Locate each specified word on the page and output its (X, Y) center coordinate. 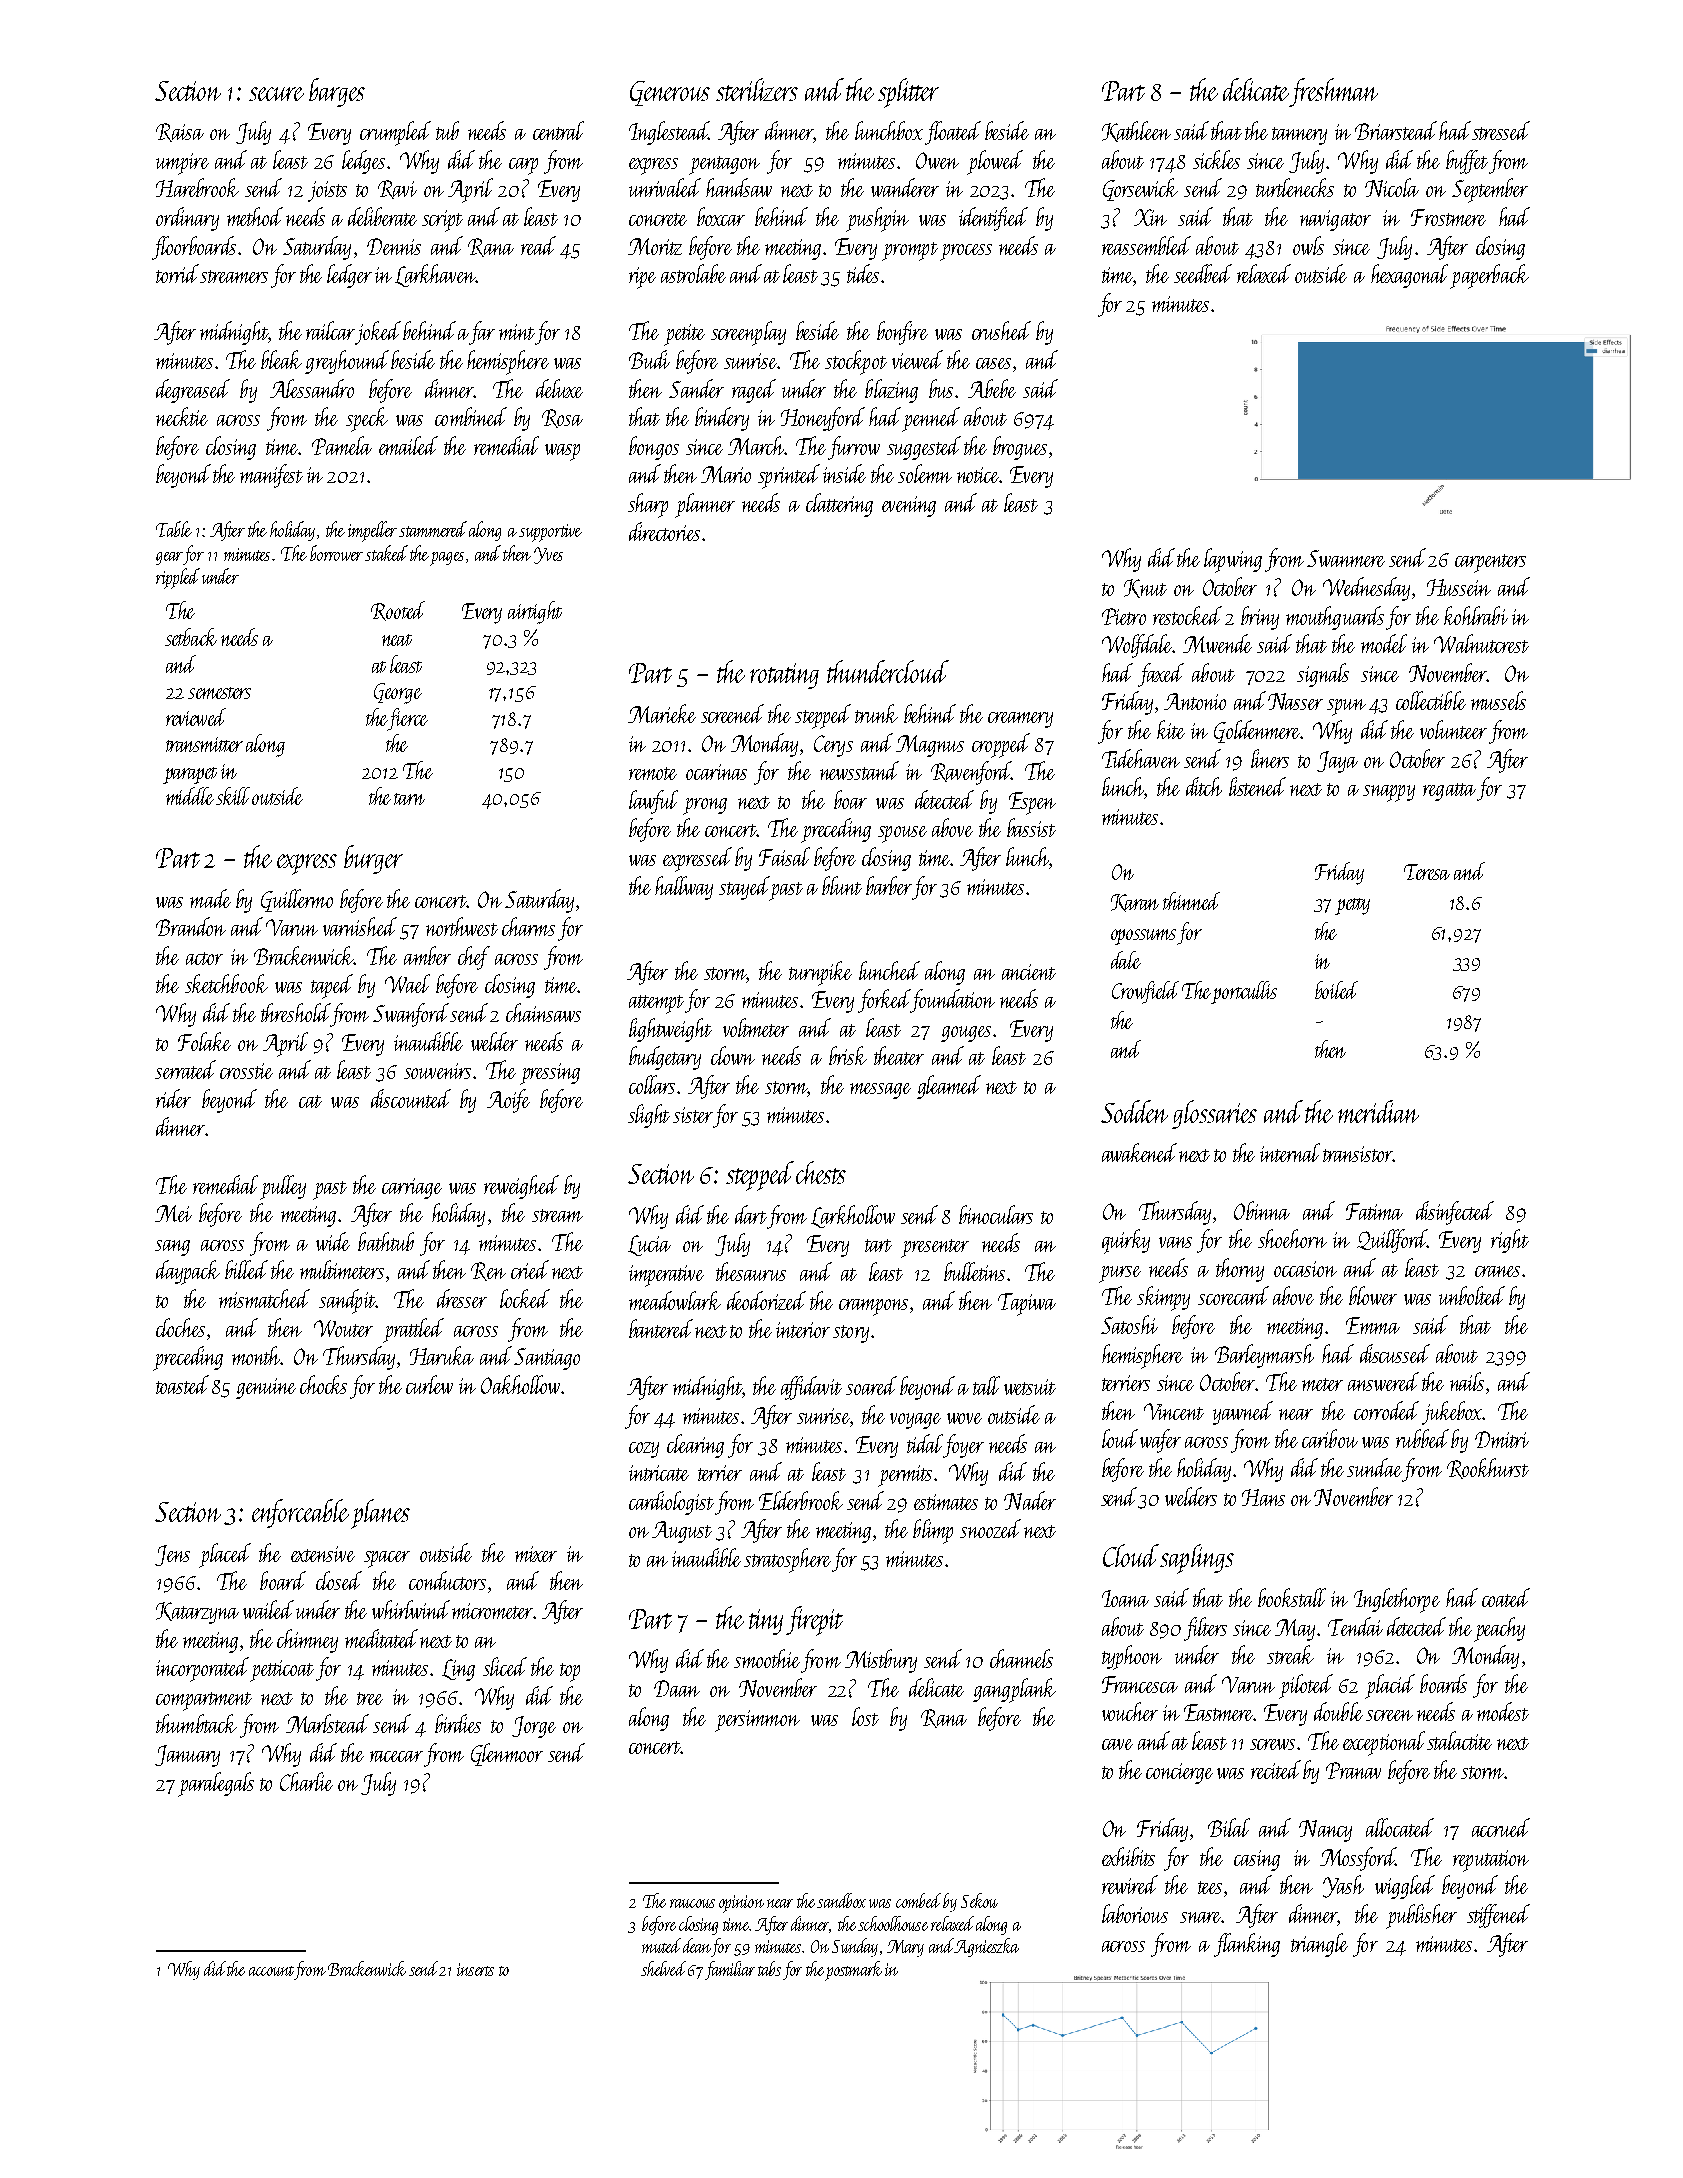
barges (337, 92)
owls (1308, 245)
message (880, 1091)
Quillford (1392, 1241)
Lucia (649, 1245)
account (271, 1971)
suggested (924, 448)
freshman (1334, 92)
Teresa (1427, 872)
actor (204, 958)
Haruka (442, 1355)
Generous (670, 93)
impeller (372, 531)
